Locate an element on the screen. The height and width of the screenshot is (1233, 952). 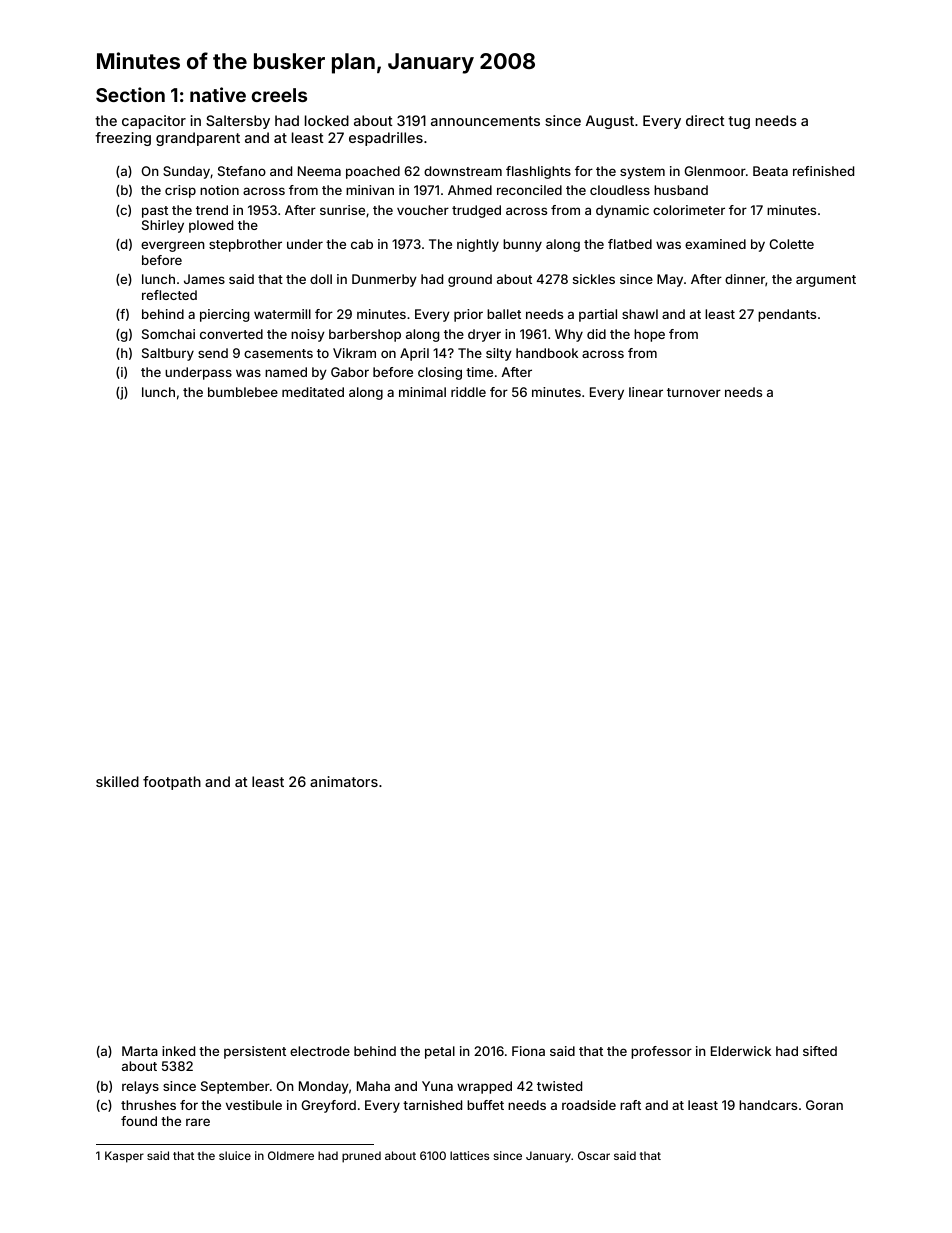
animators is located at coordinates (344, 781).
